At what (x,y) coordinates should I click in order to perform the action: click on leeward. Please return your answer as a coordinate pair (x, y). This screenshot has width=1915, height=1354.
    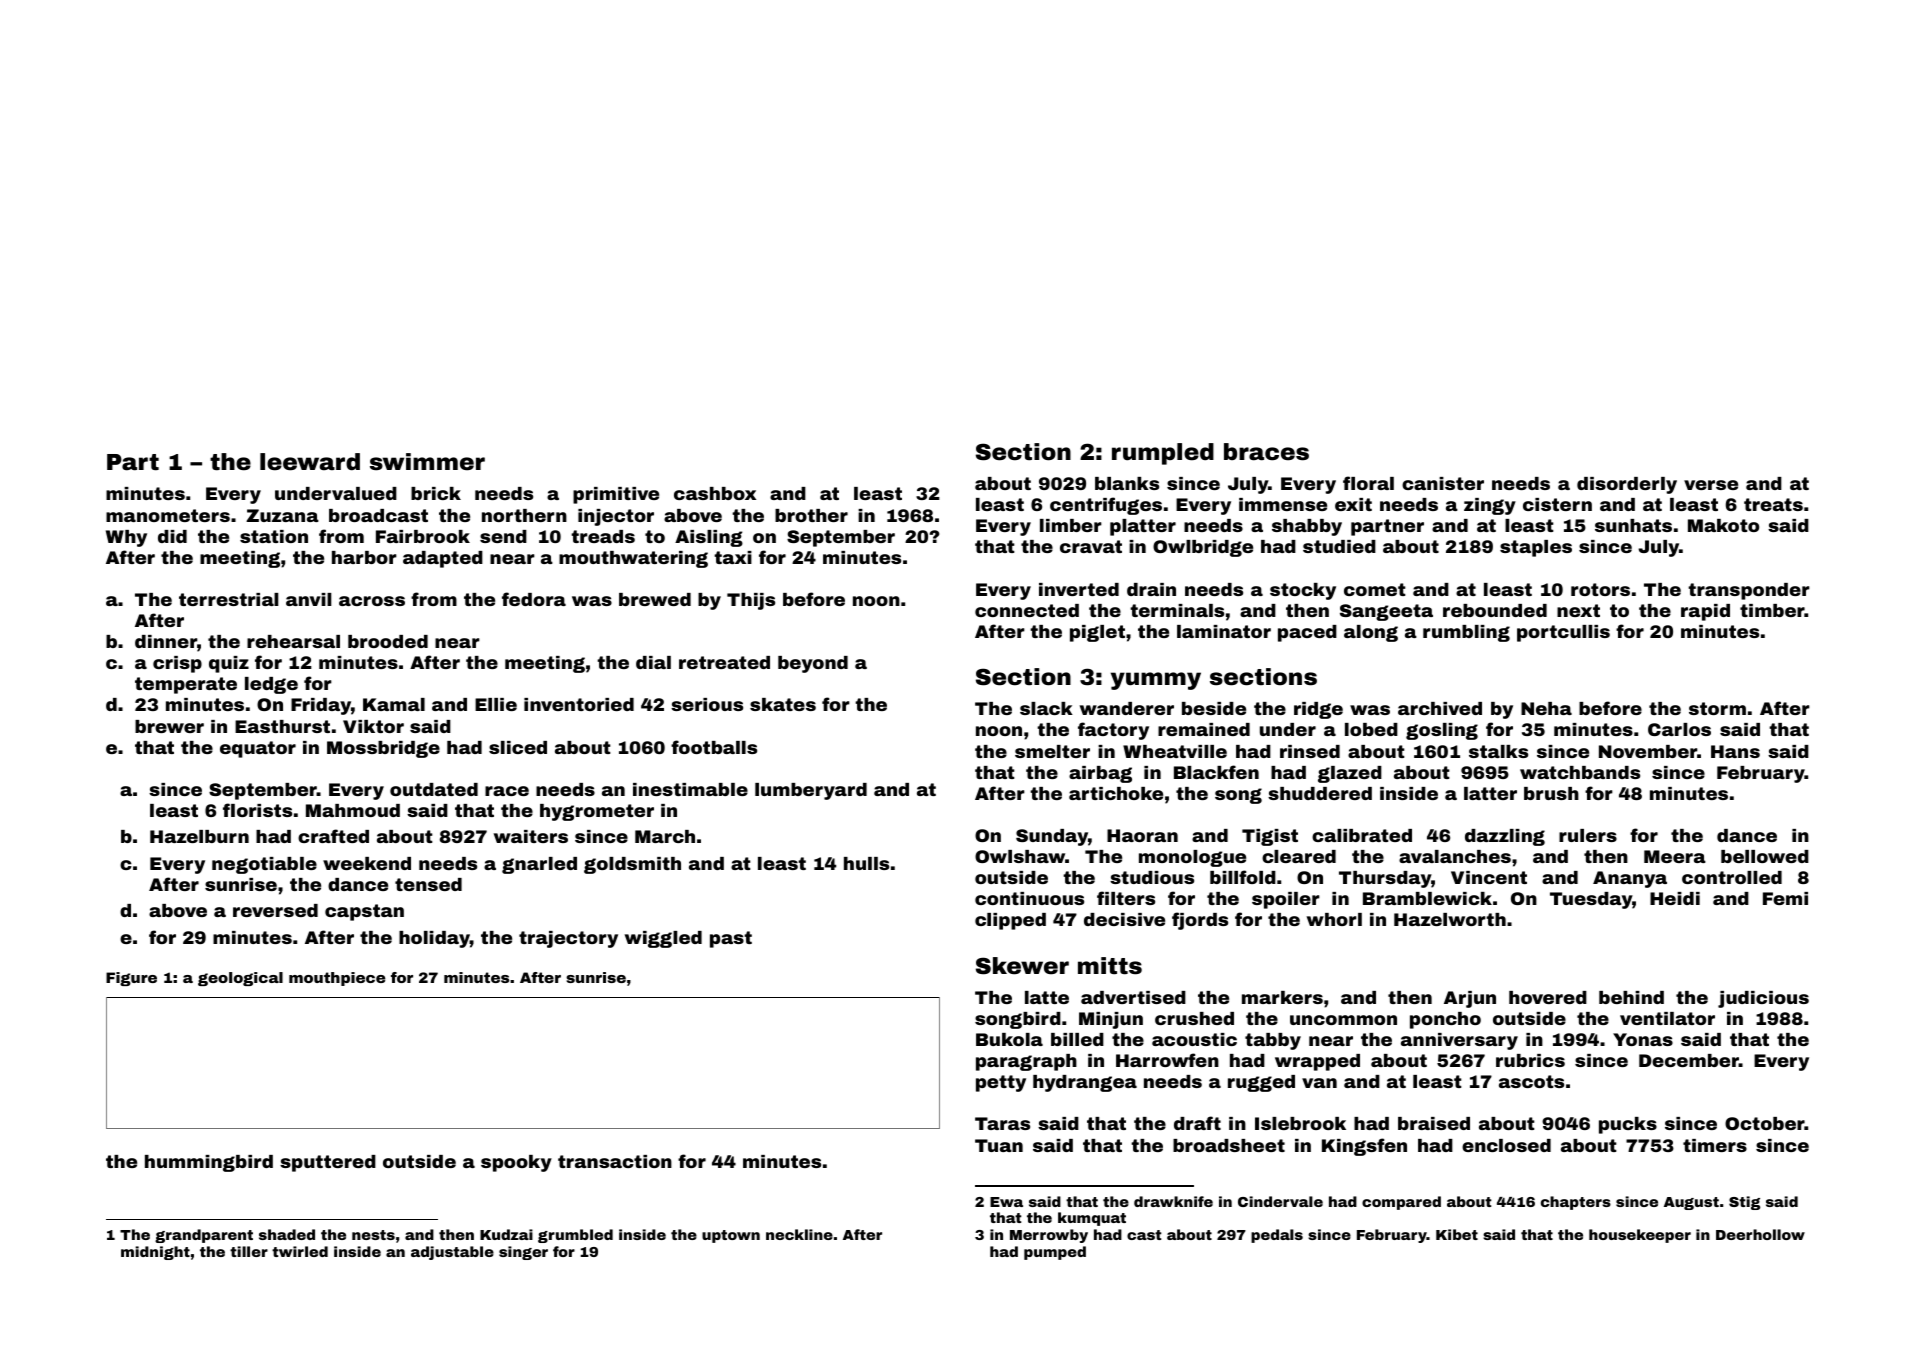
    Looking at the image, I should click on (310, 462).
